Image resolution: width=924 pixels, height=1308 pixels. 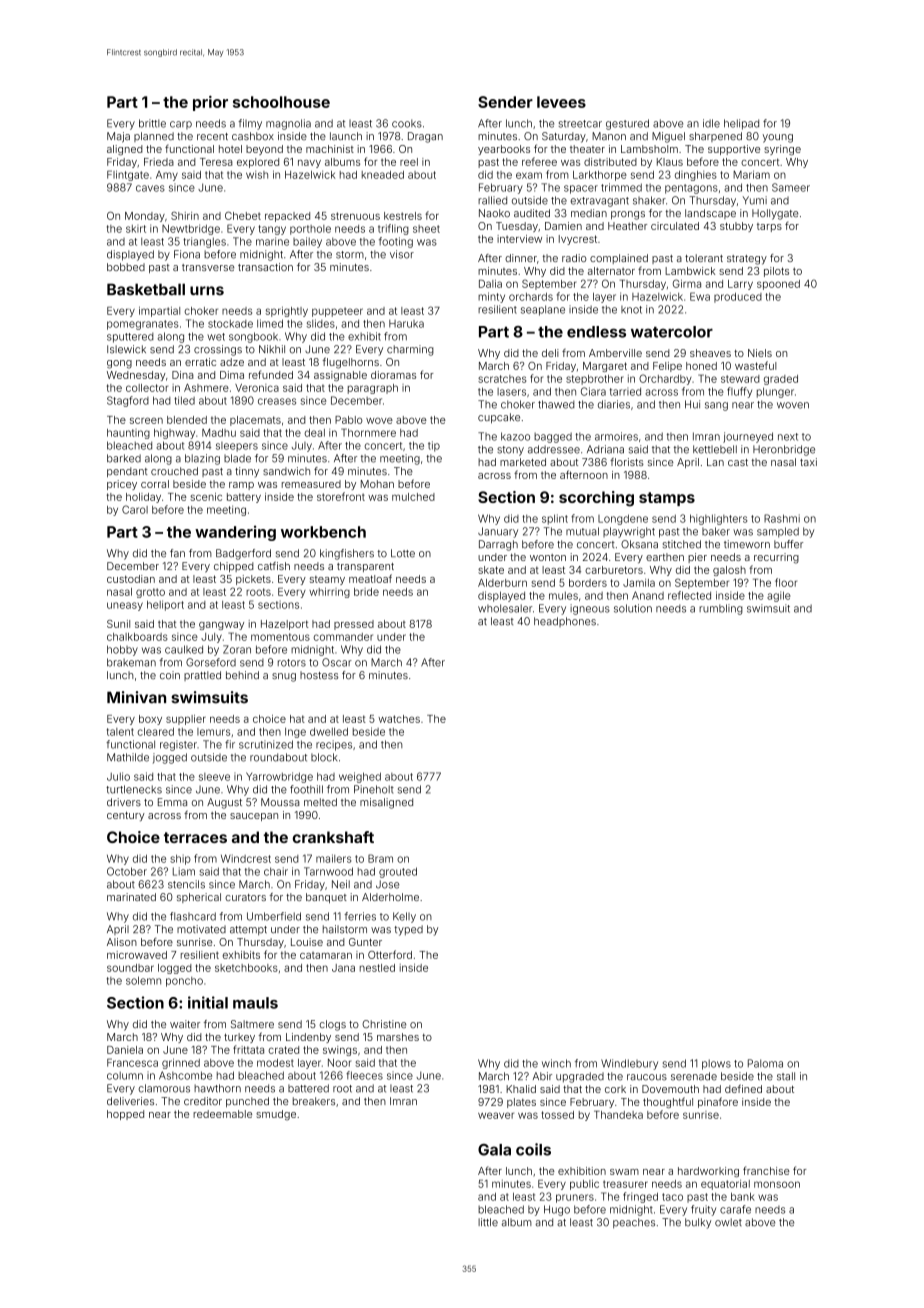 What do you see at coordinates (222, 1114) in the page?
I see `redeemable` at bounding box center [222, 1114].
